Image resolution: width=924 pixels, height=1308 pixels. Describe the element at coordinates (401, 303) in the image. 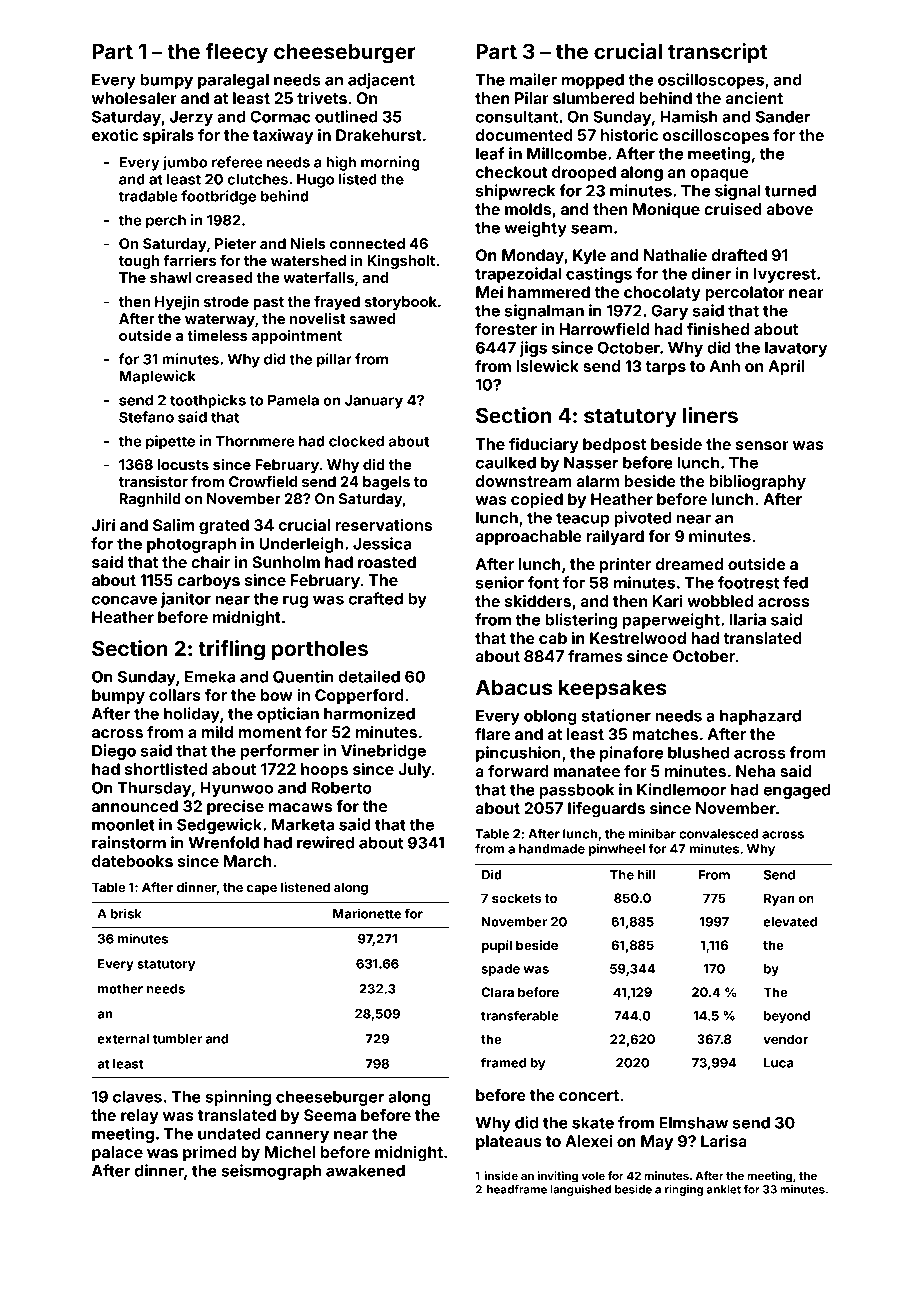

I see `storybook` at that location.
